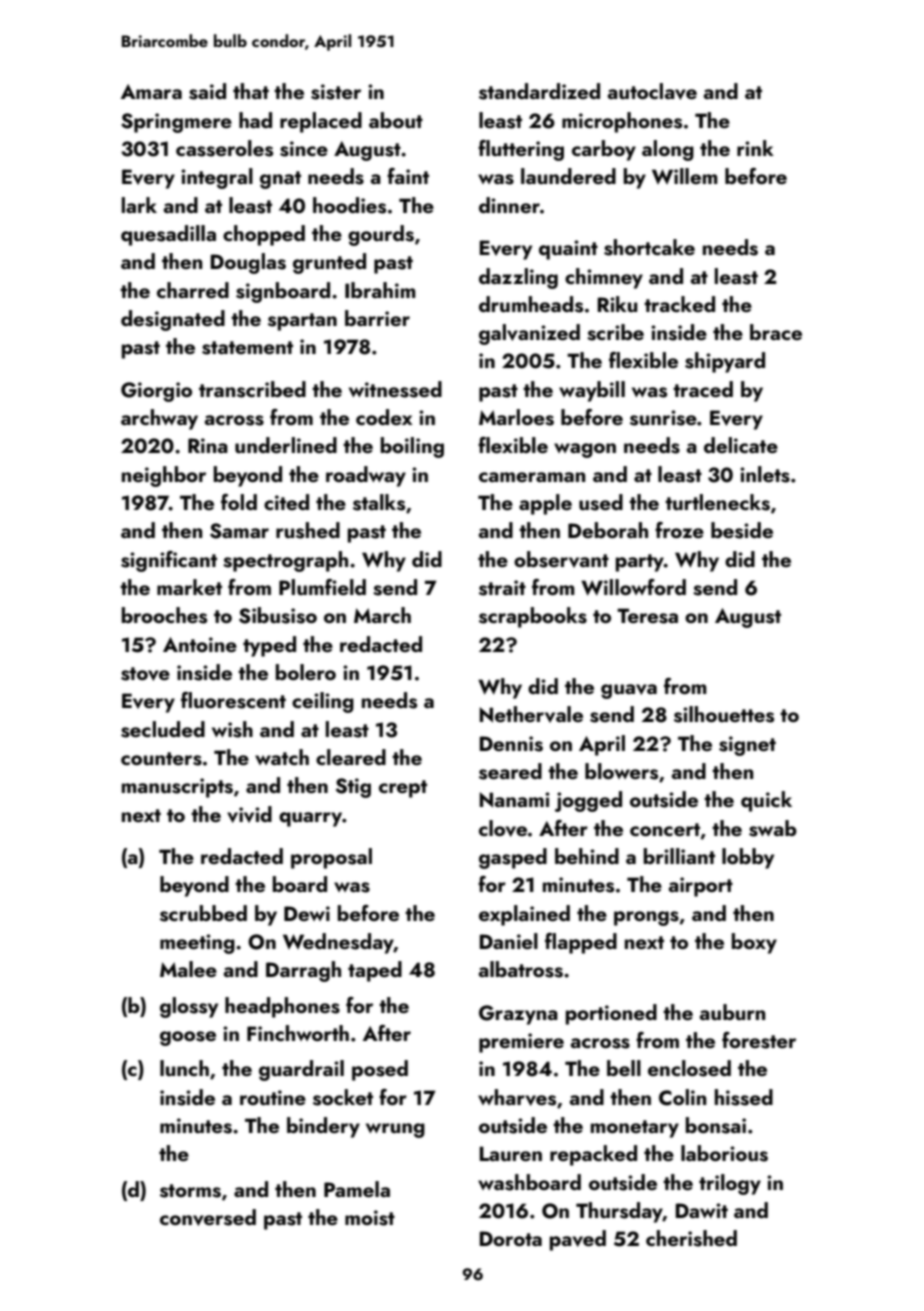  I want to click on Giorgio, so click(156, 392).
